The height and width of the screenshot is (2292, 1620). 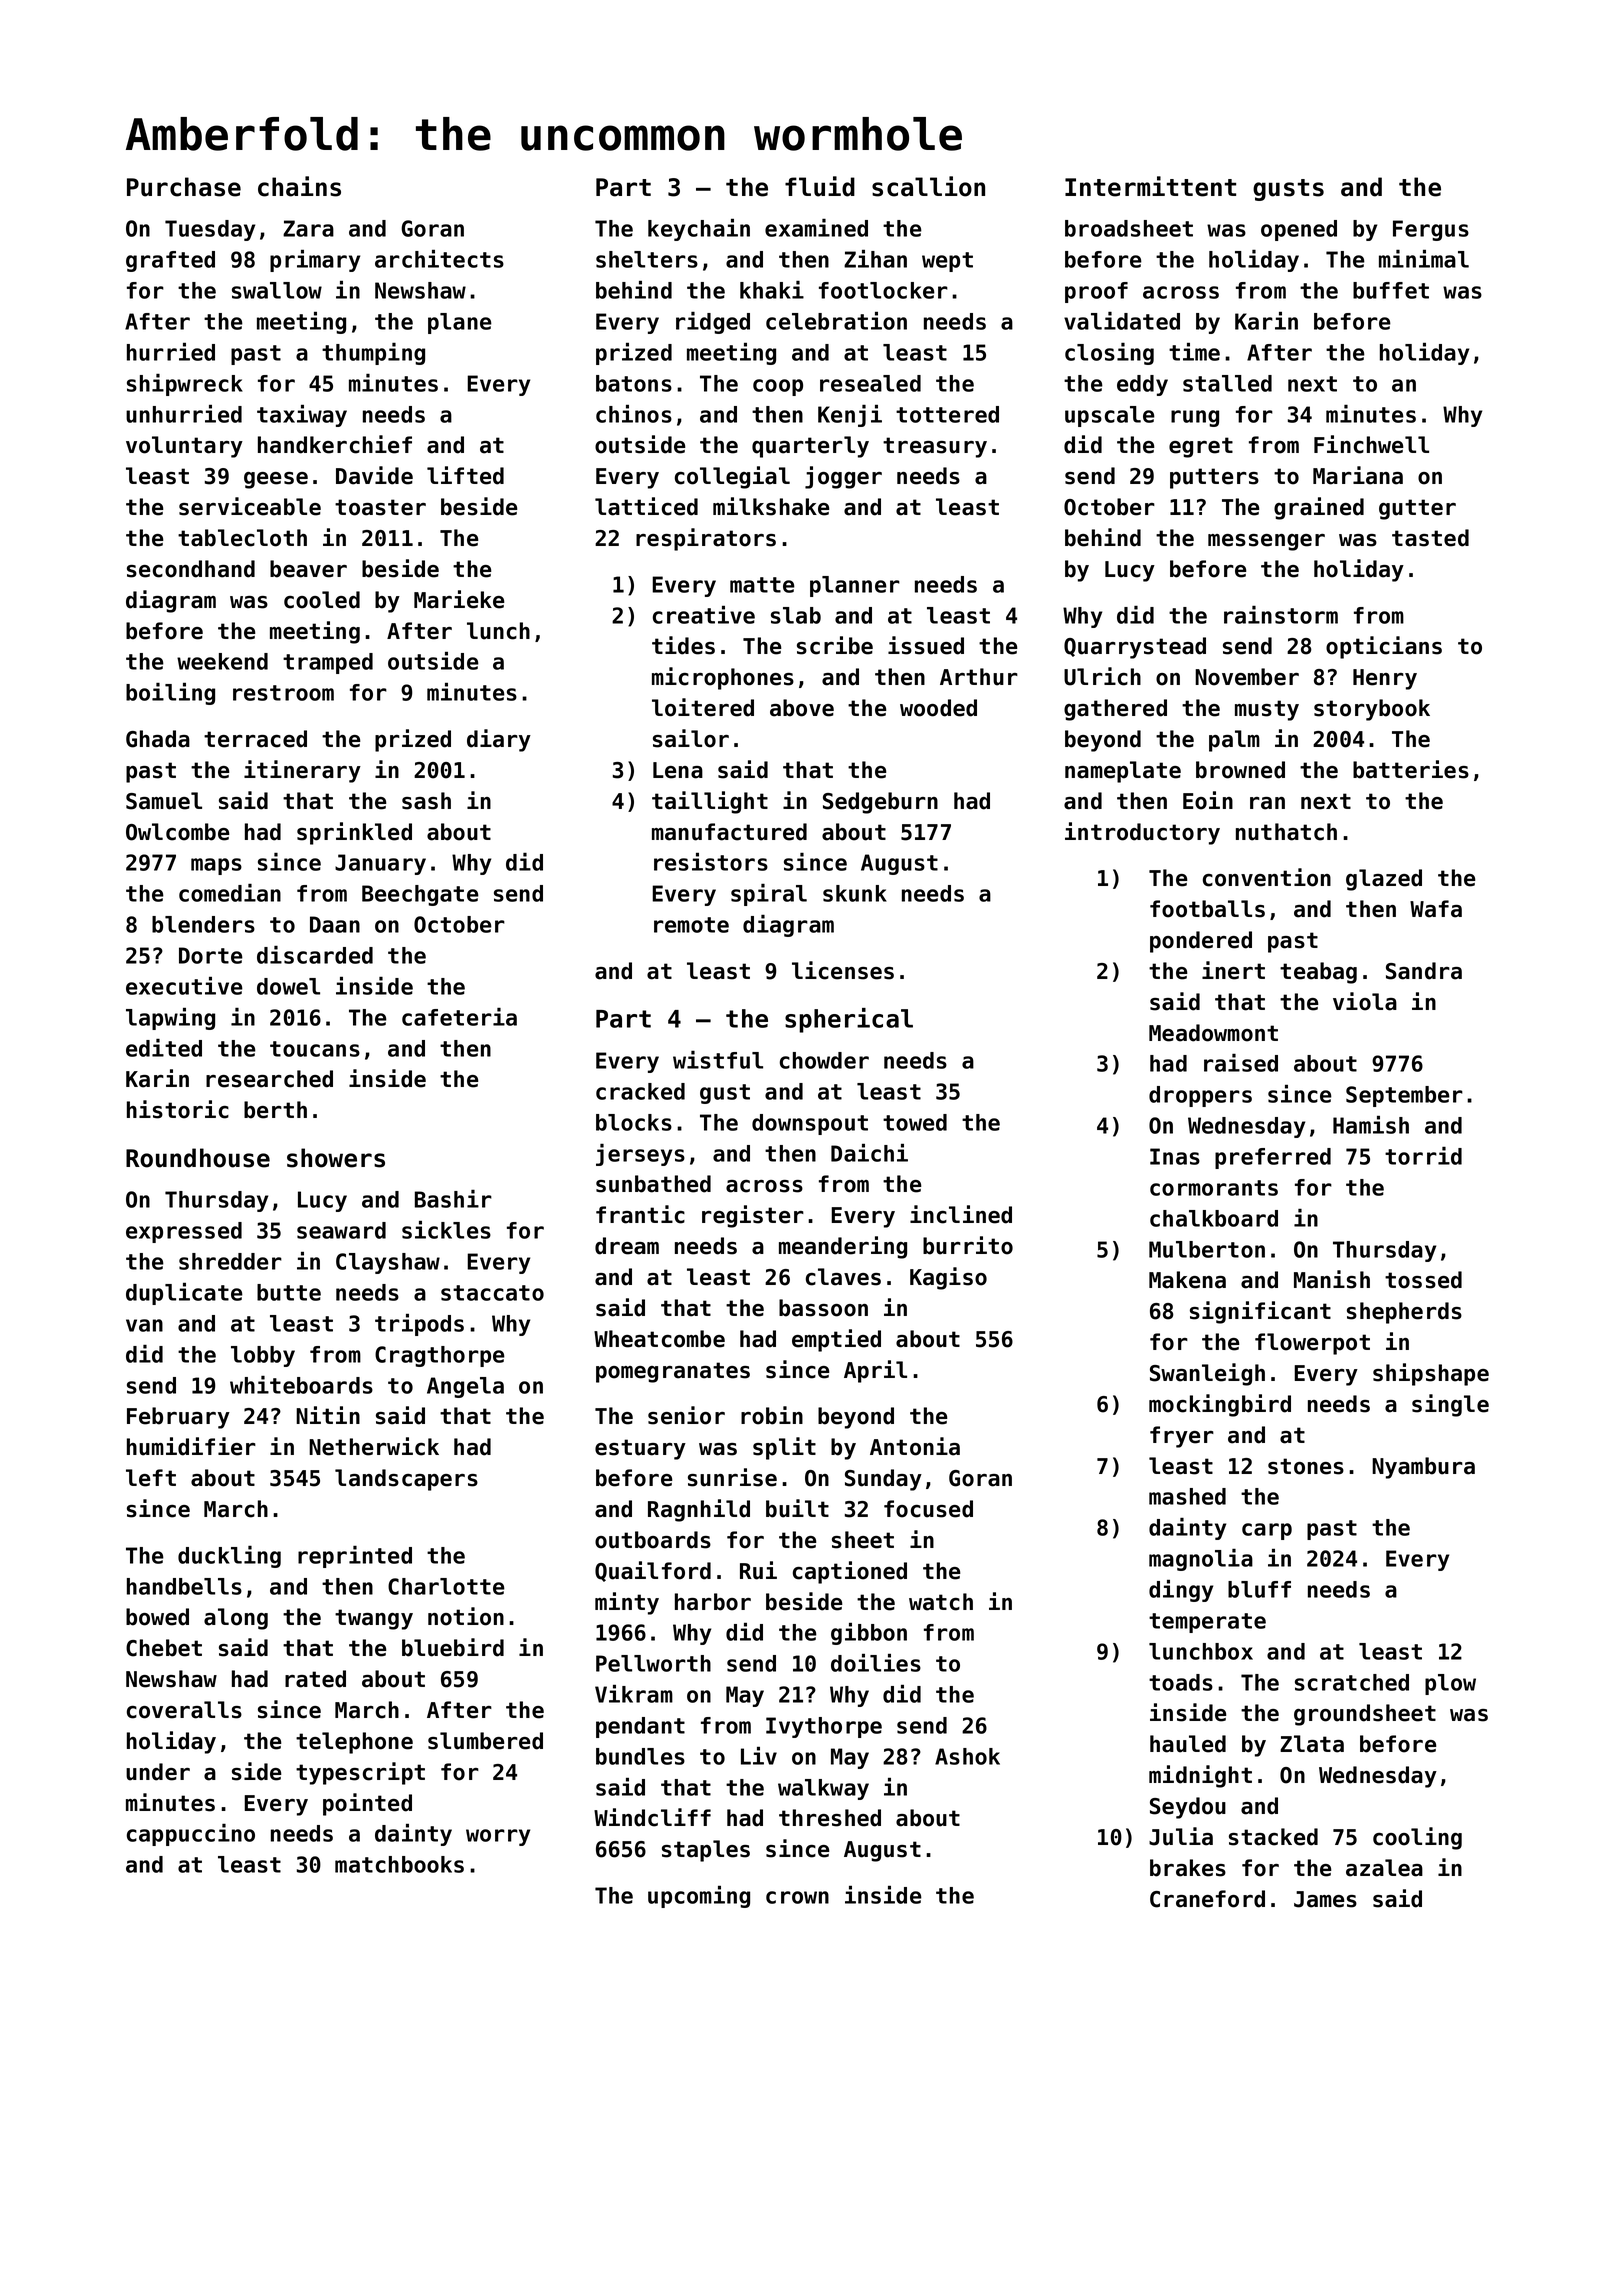 What do you see at coordinates (1267, 1531) in the screenshot?
I see `carp` at bounding box center [1267, 1531].
